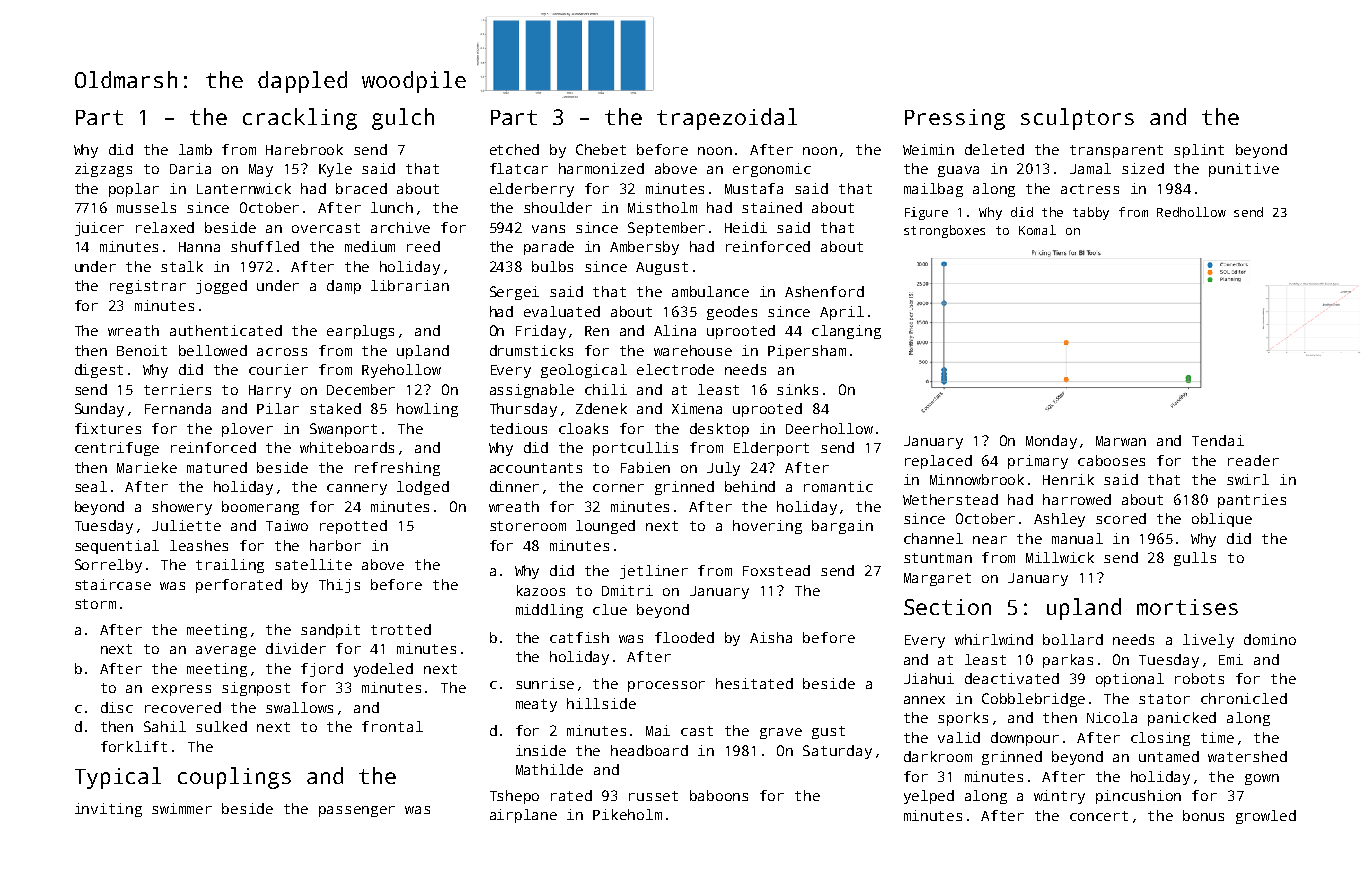 The width and height of the document is (1372, 887). What do you see at coordinates (278, 369) in the document?
I see `courier` at bounding box center [278, 369].
